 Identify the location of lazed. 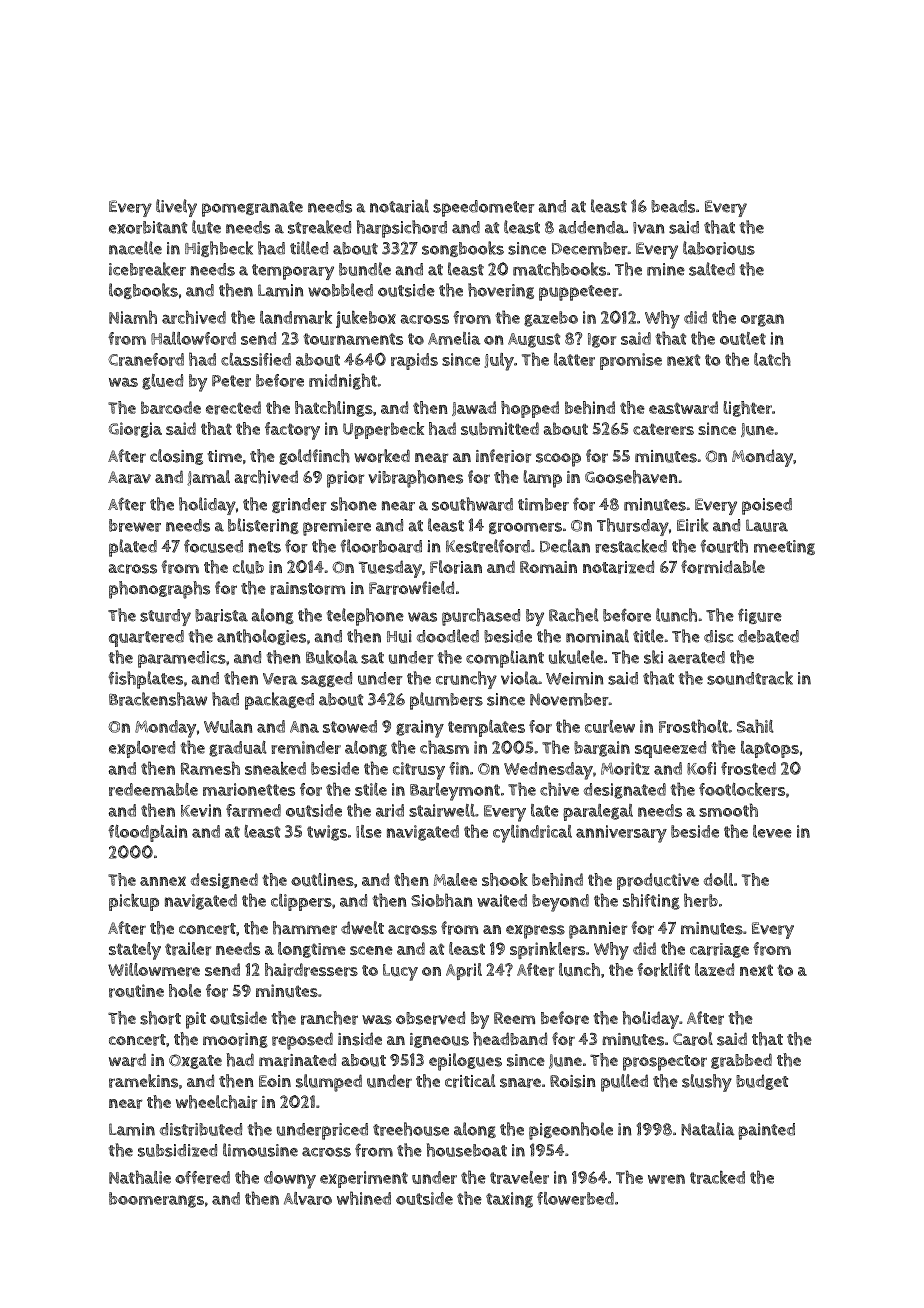
(714, 969).
